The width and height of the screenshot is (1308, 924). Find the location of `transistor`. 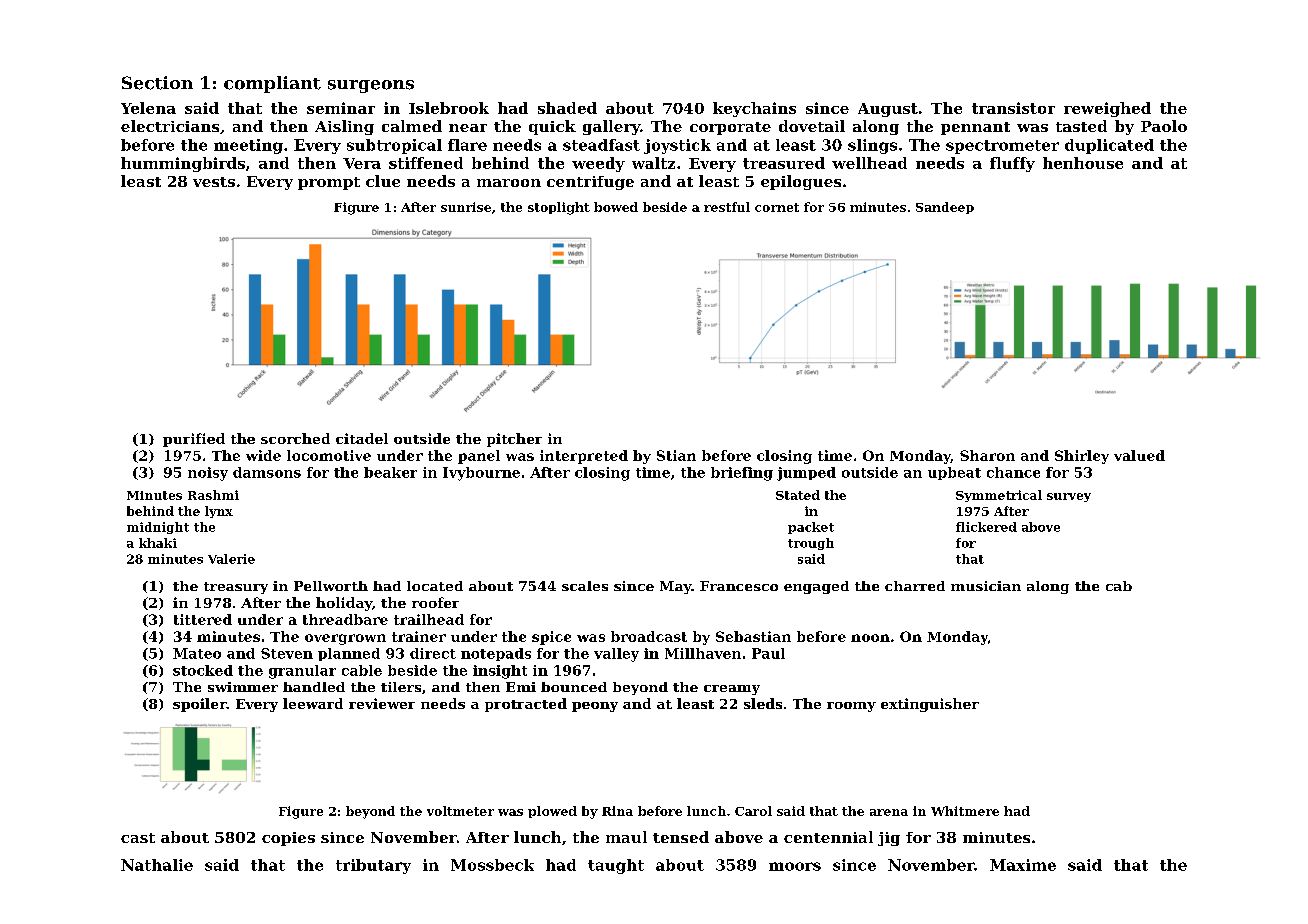

transistor is located at coordinates (1013, 108).
